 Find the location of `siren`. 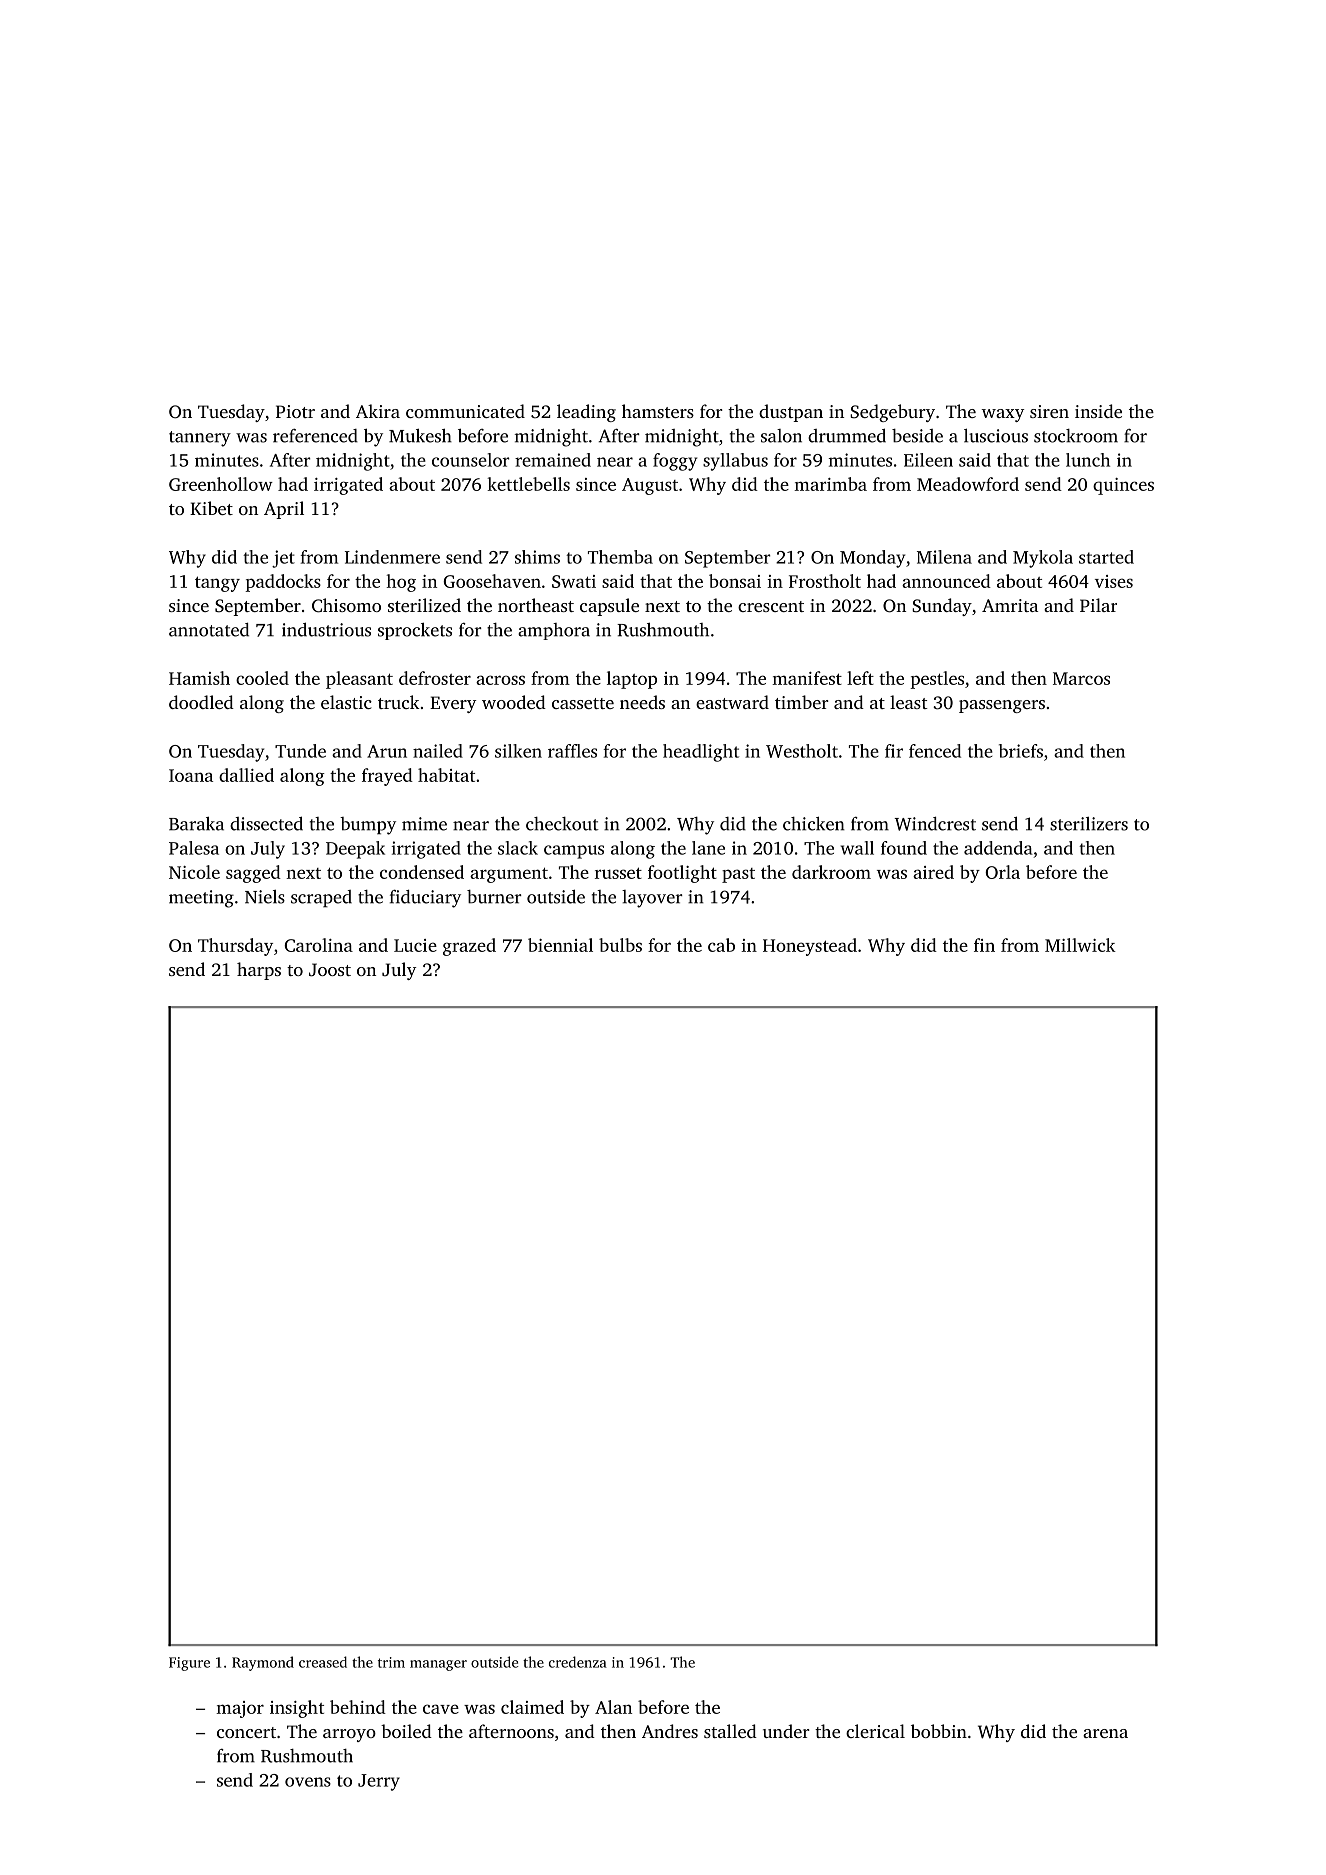

siren is located at coordinates (1049, 411).
